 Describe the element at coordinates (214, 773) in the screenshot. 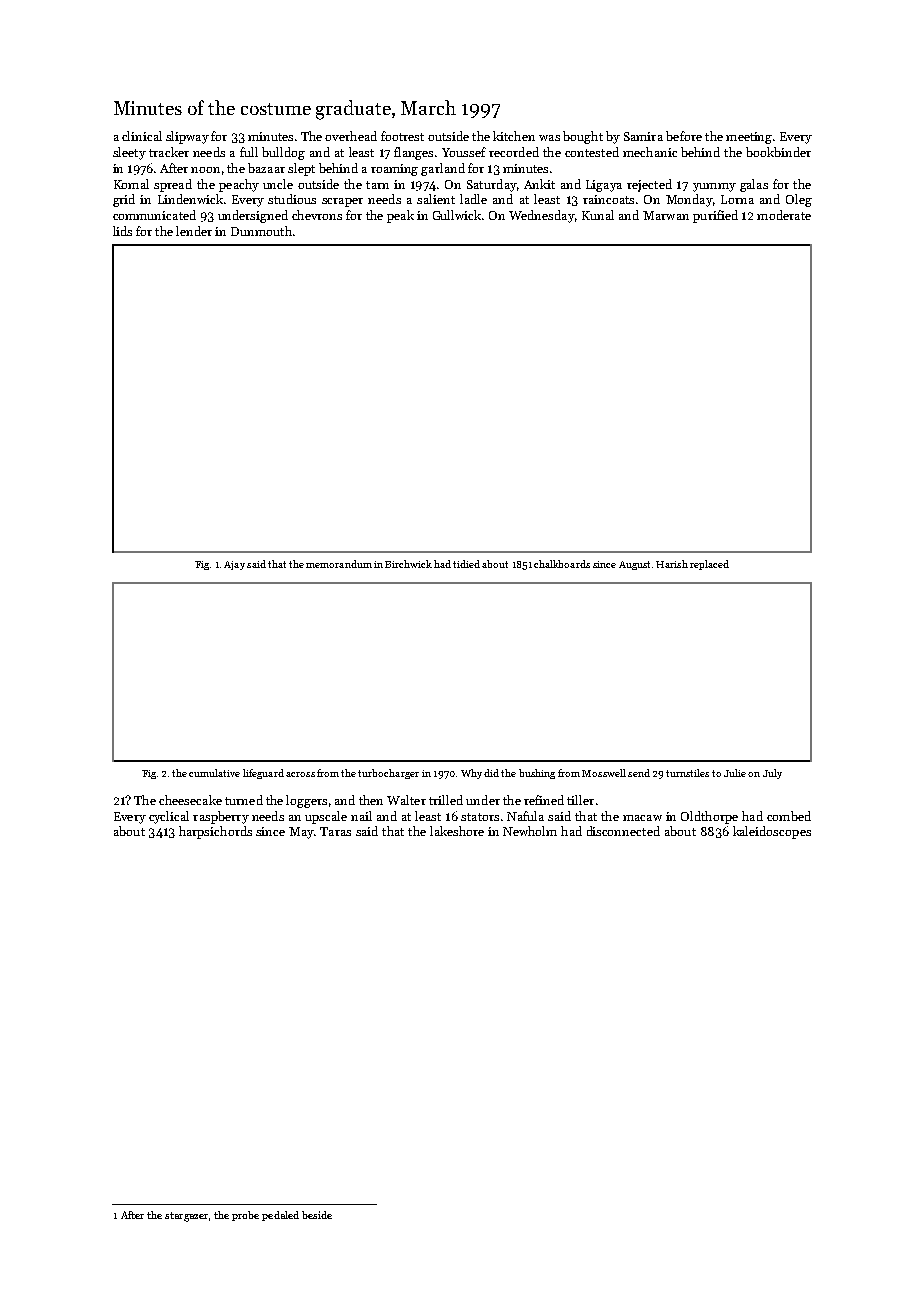

I see `cumulative` at that location.
